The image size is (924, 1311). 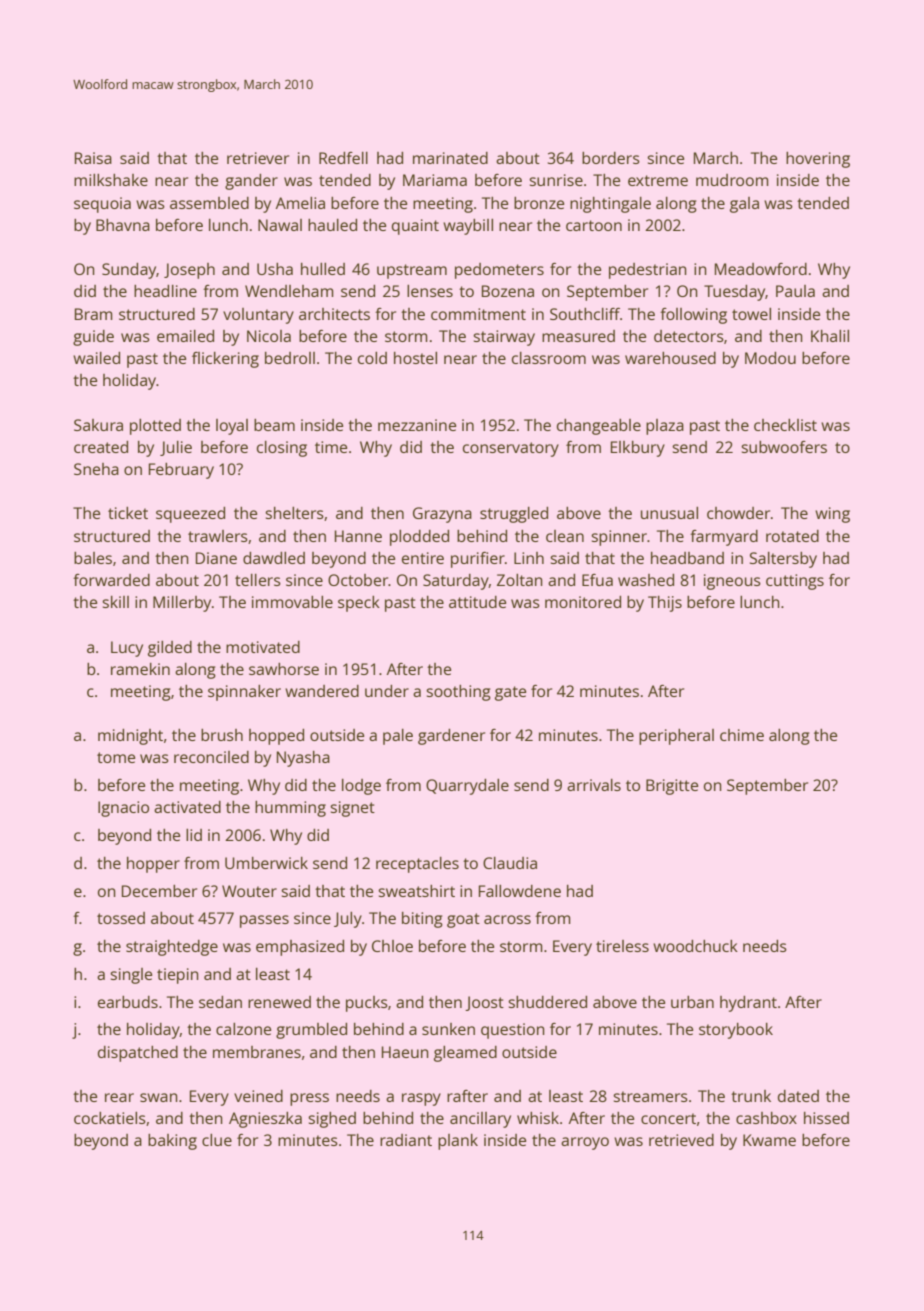 I want to click on Modou, so click(x=770, y=358).
